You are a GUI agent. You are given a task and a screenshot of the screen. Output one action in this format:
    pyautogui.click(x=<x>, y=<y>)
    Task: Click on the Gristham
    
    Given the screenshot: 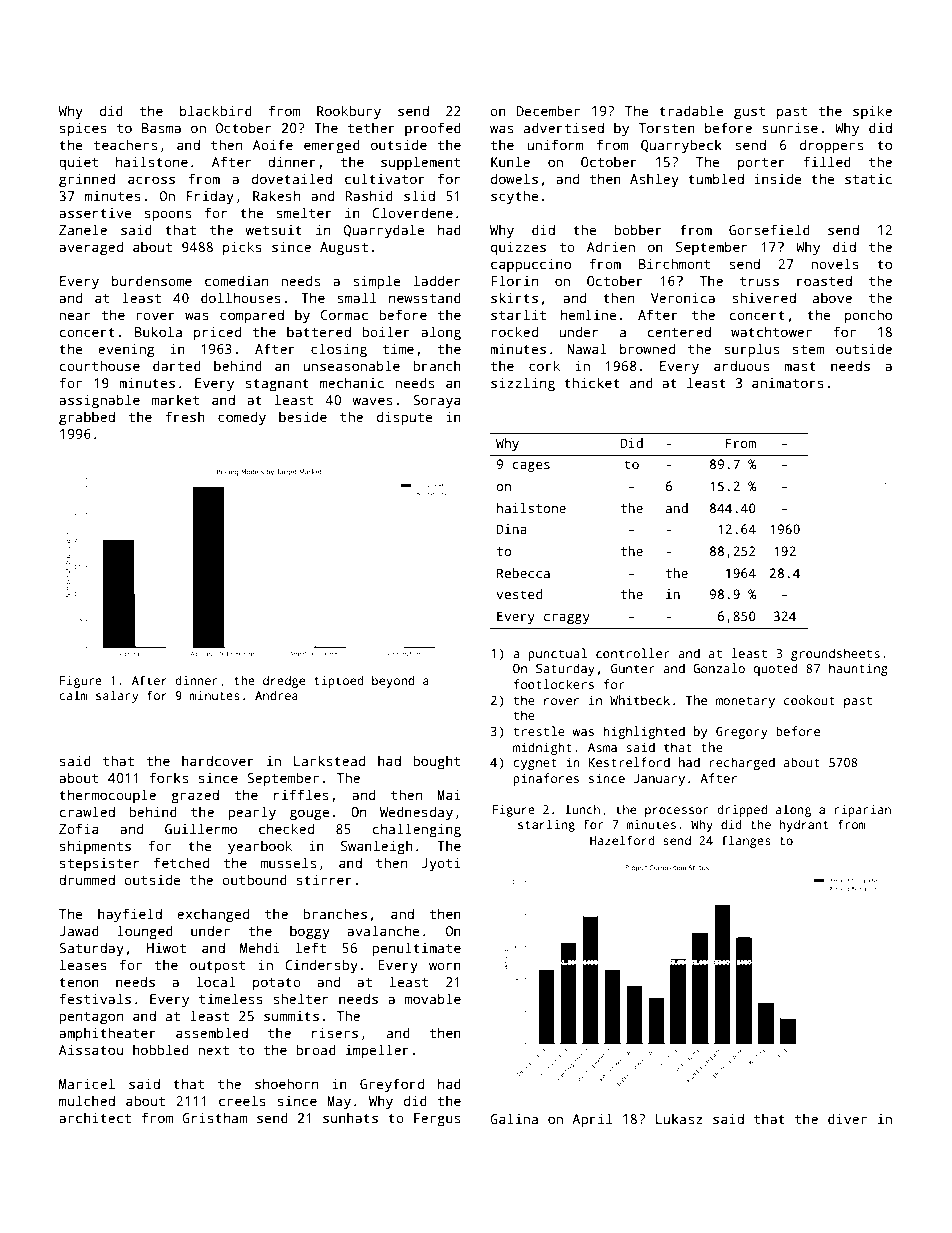 What is the action you would take?
    pyautogui.click(x=214, y=1117)
